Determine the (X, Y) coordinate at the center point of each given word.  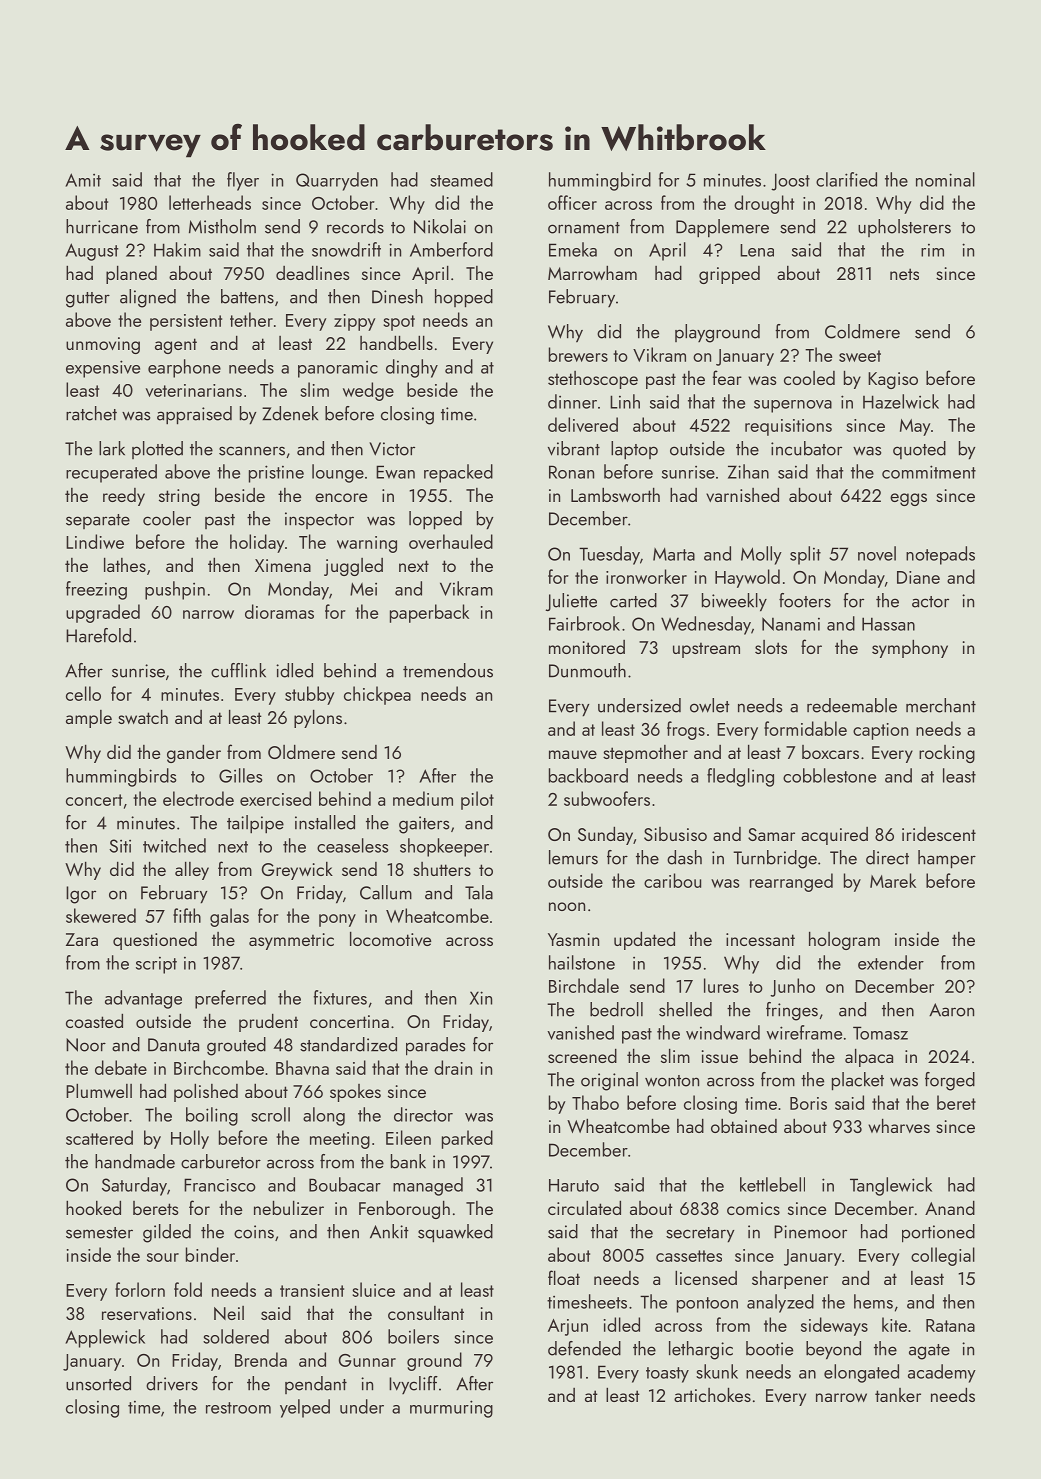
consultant (426, 1313)
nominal (945, 179)
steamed (461, 179)
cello (83, 693)
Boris (808, 1103)
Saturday (134, 1186)
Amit (83, 180)
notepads (940, 555)
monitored (587, 647)
